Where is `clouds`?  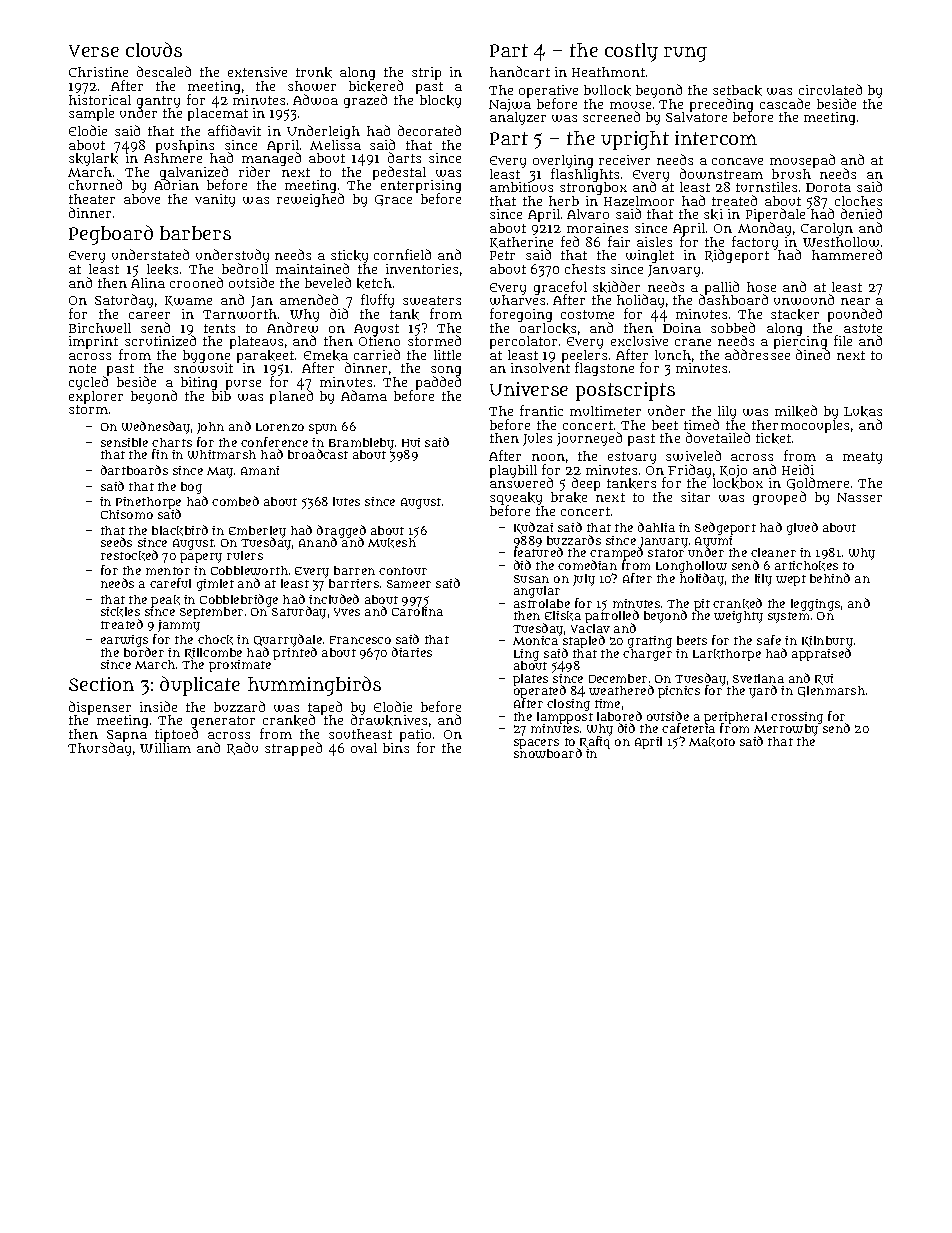 clouds is located at coordinates (154, 49).
